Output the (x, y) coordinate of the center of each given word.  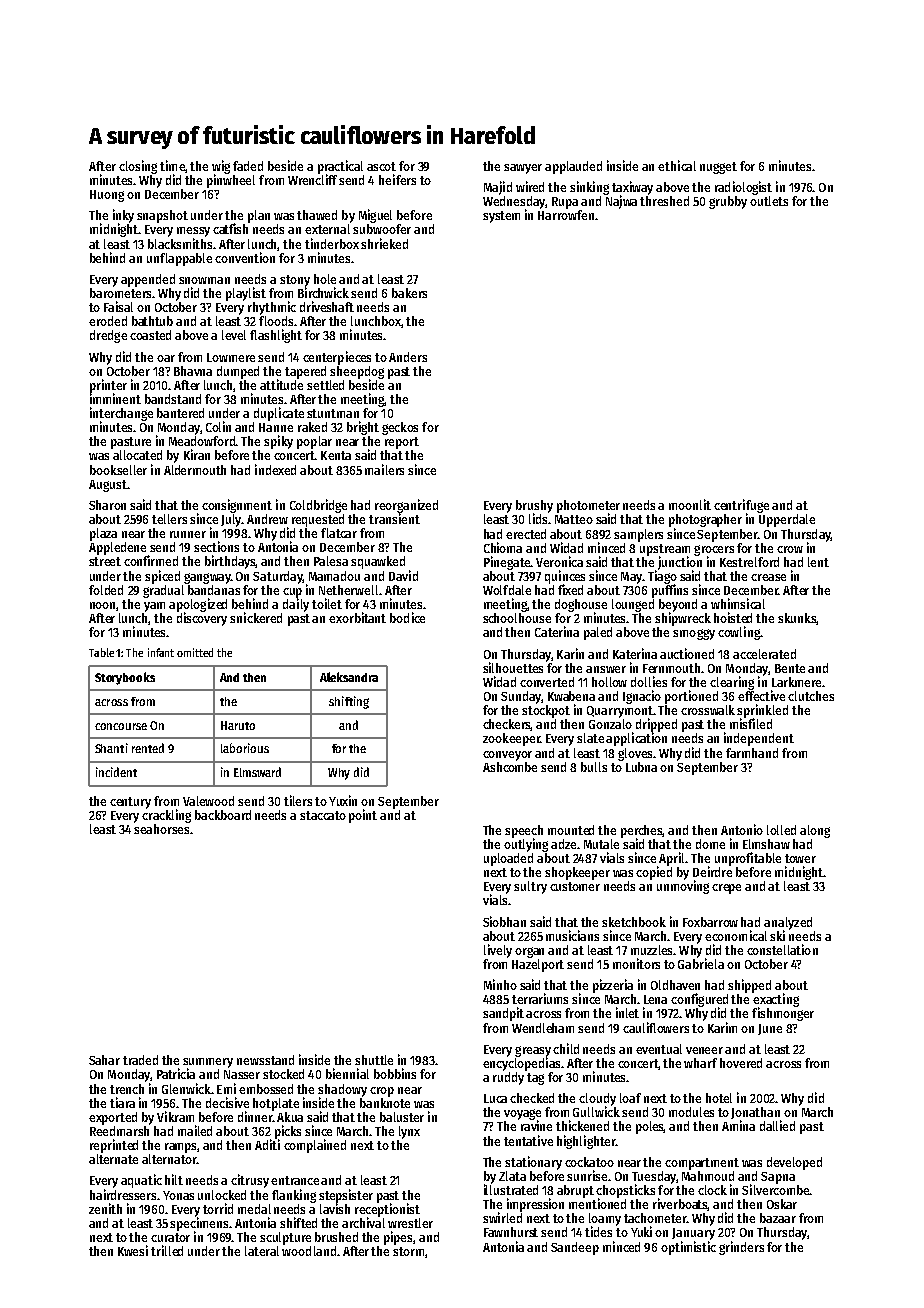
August (108, 486)
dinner (255, 1116)
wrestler (410, 1223)
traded (140, 1060)
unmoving (683, 887)
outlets (769, 201)
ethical (677, 165)
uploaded (508, 859)
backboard (223, 815)
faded (248, 166)
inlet (627, 1012)
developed (794, 1163)
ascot (381, 166)
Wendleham (543, 1028)
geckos (400, 428)
